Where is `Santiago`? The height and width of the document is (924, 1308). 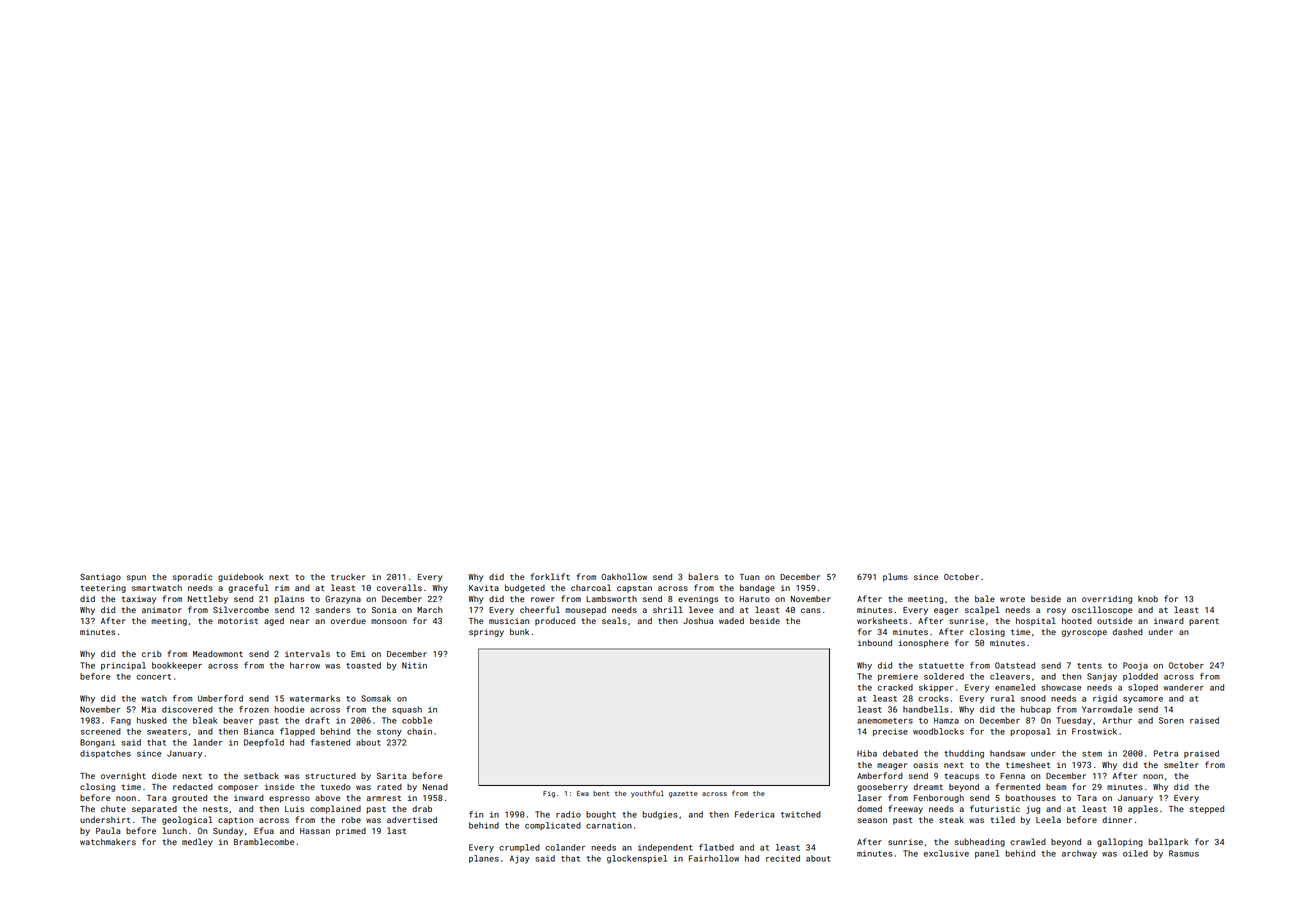 Santiago is located at coordinates (100, 578).
